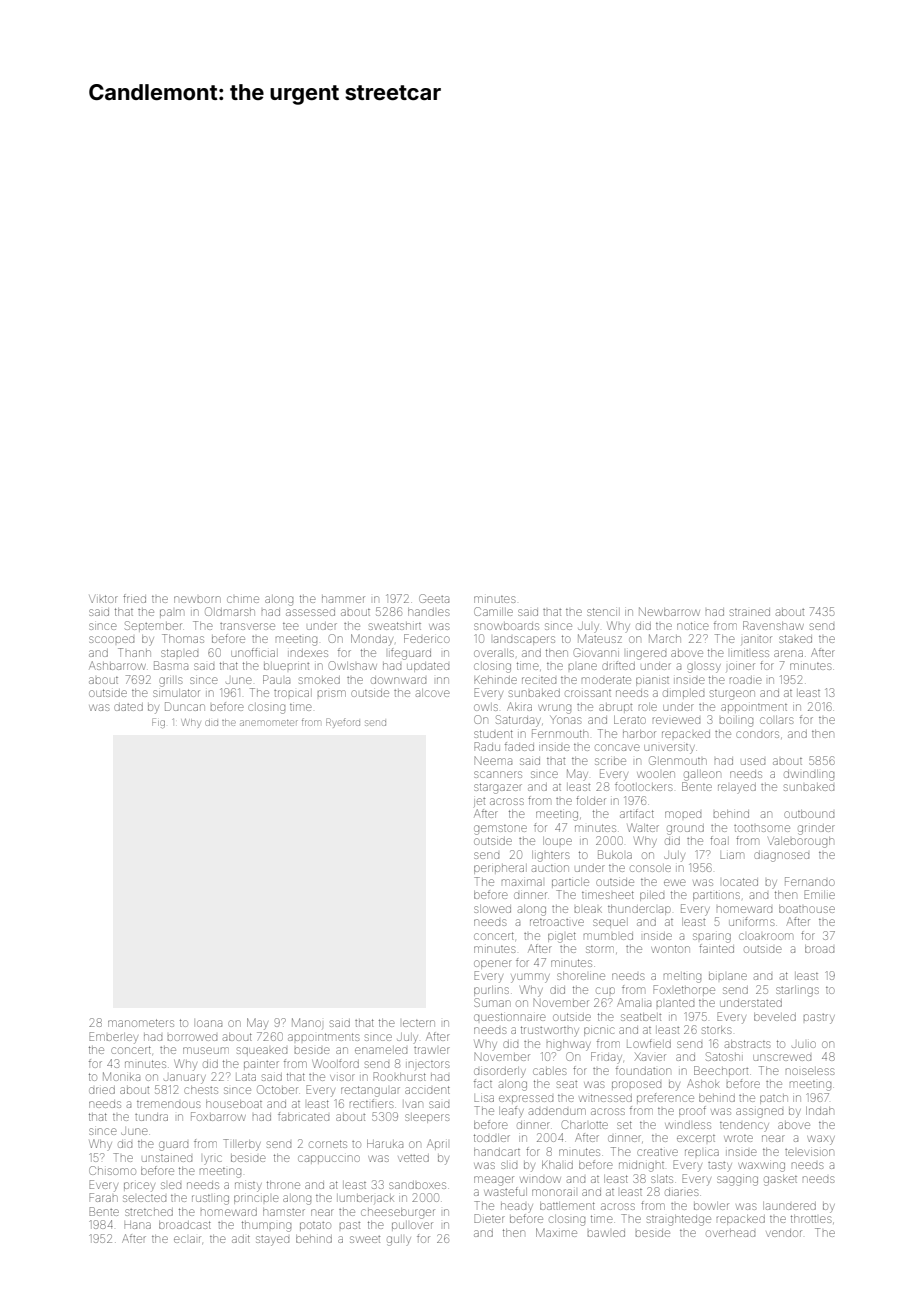 The width and height of the screenshot is (924, 1308). What do you see at coordinates (497, 1152) in the screenshot?
I see `handcart` at bounding box center [497, 1152].
